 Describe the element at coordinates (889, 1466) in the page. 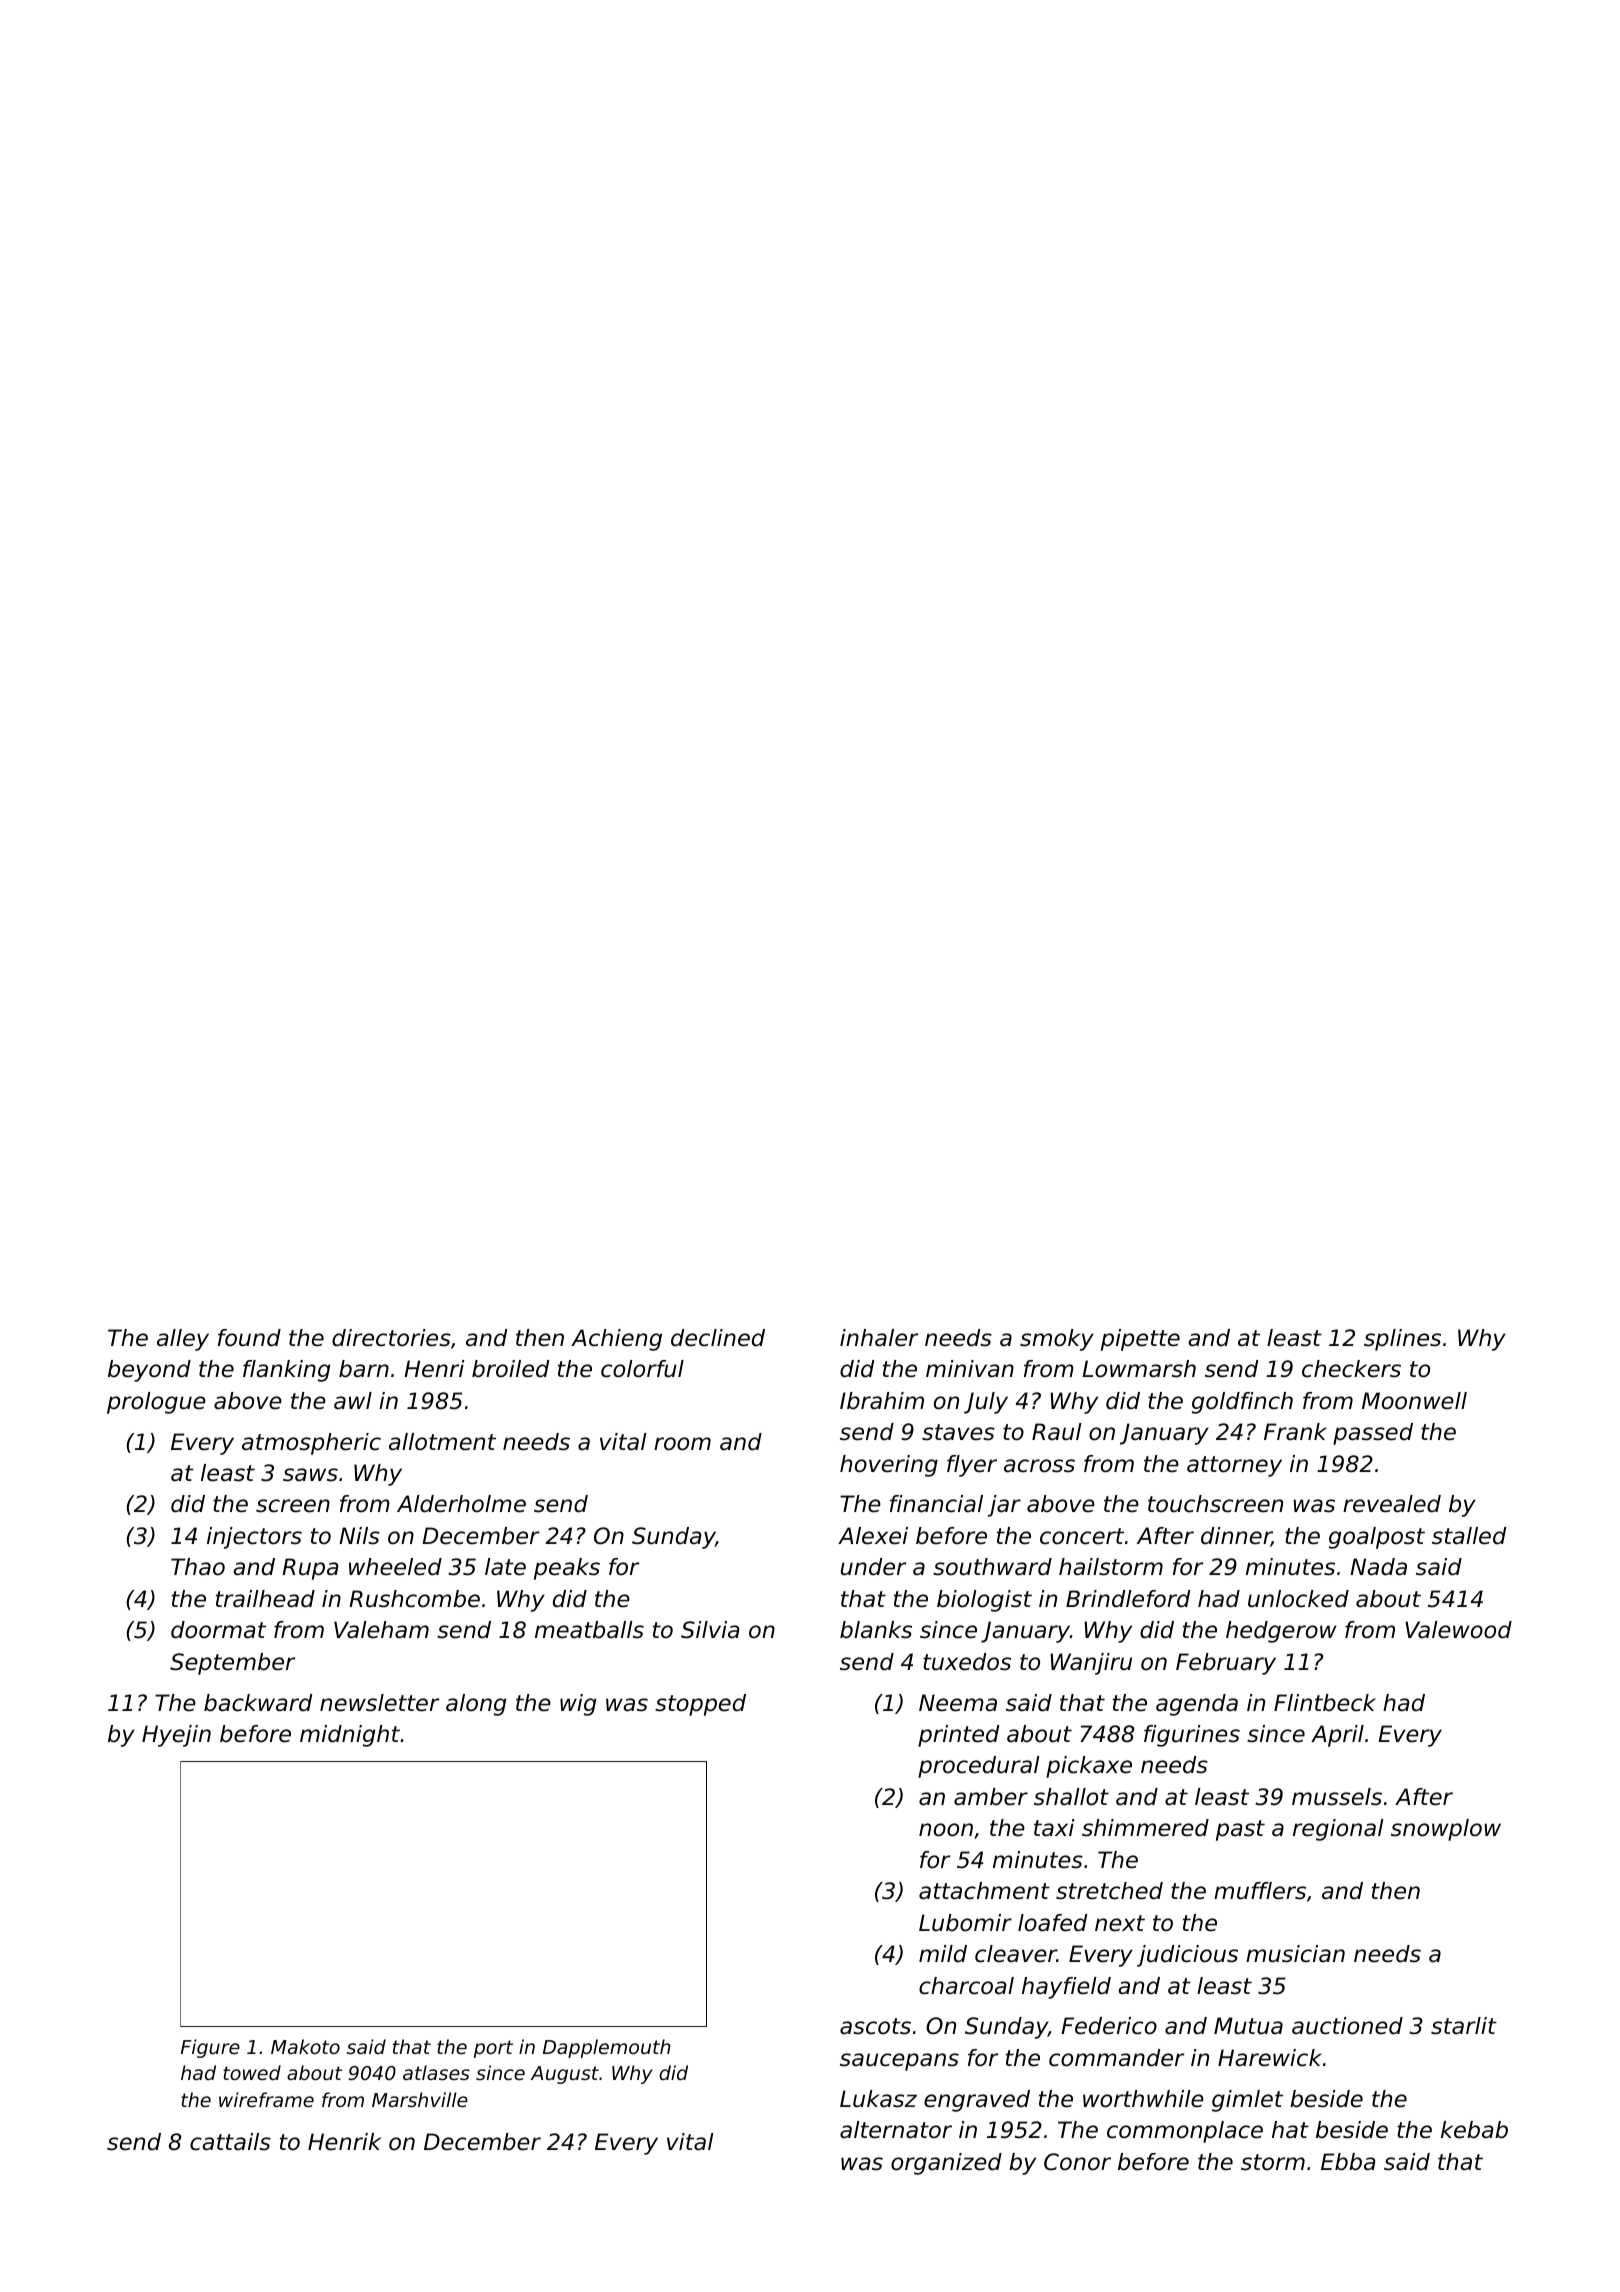

I see `hovering` at that location.
